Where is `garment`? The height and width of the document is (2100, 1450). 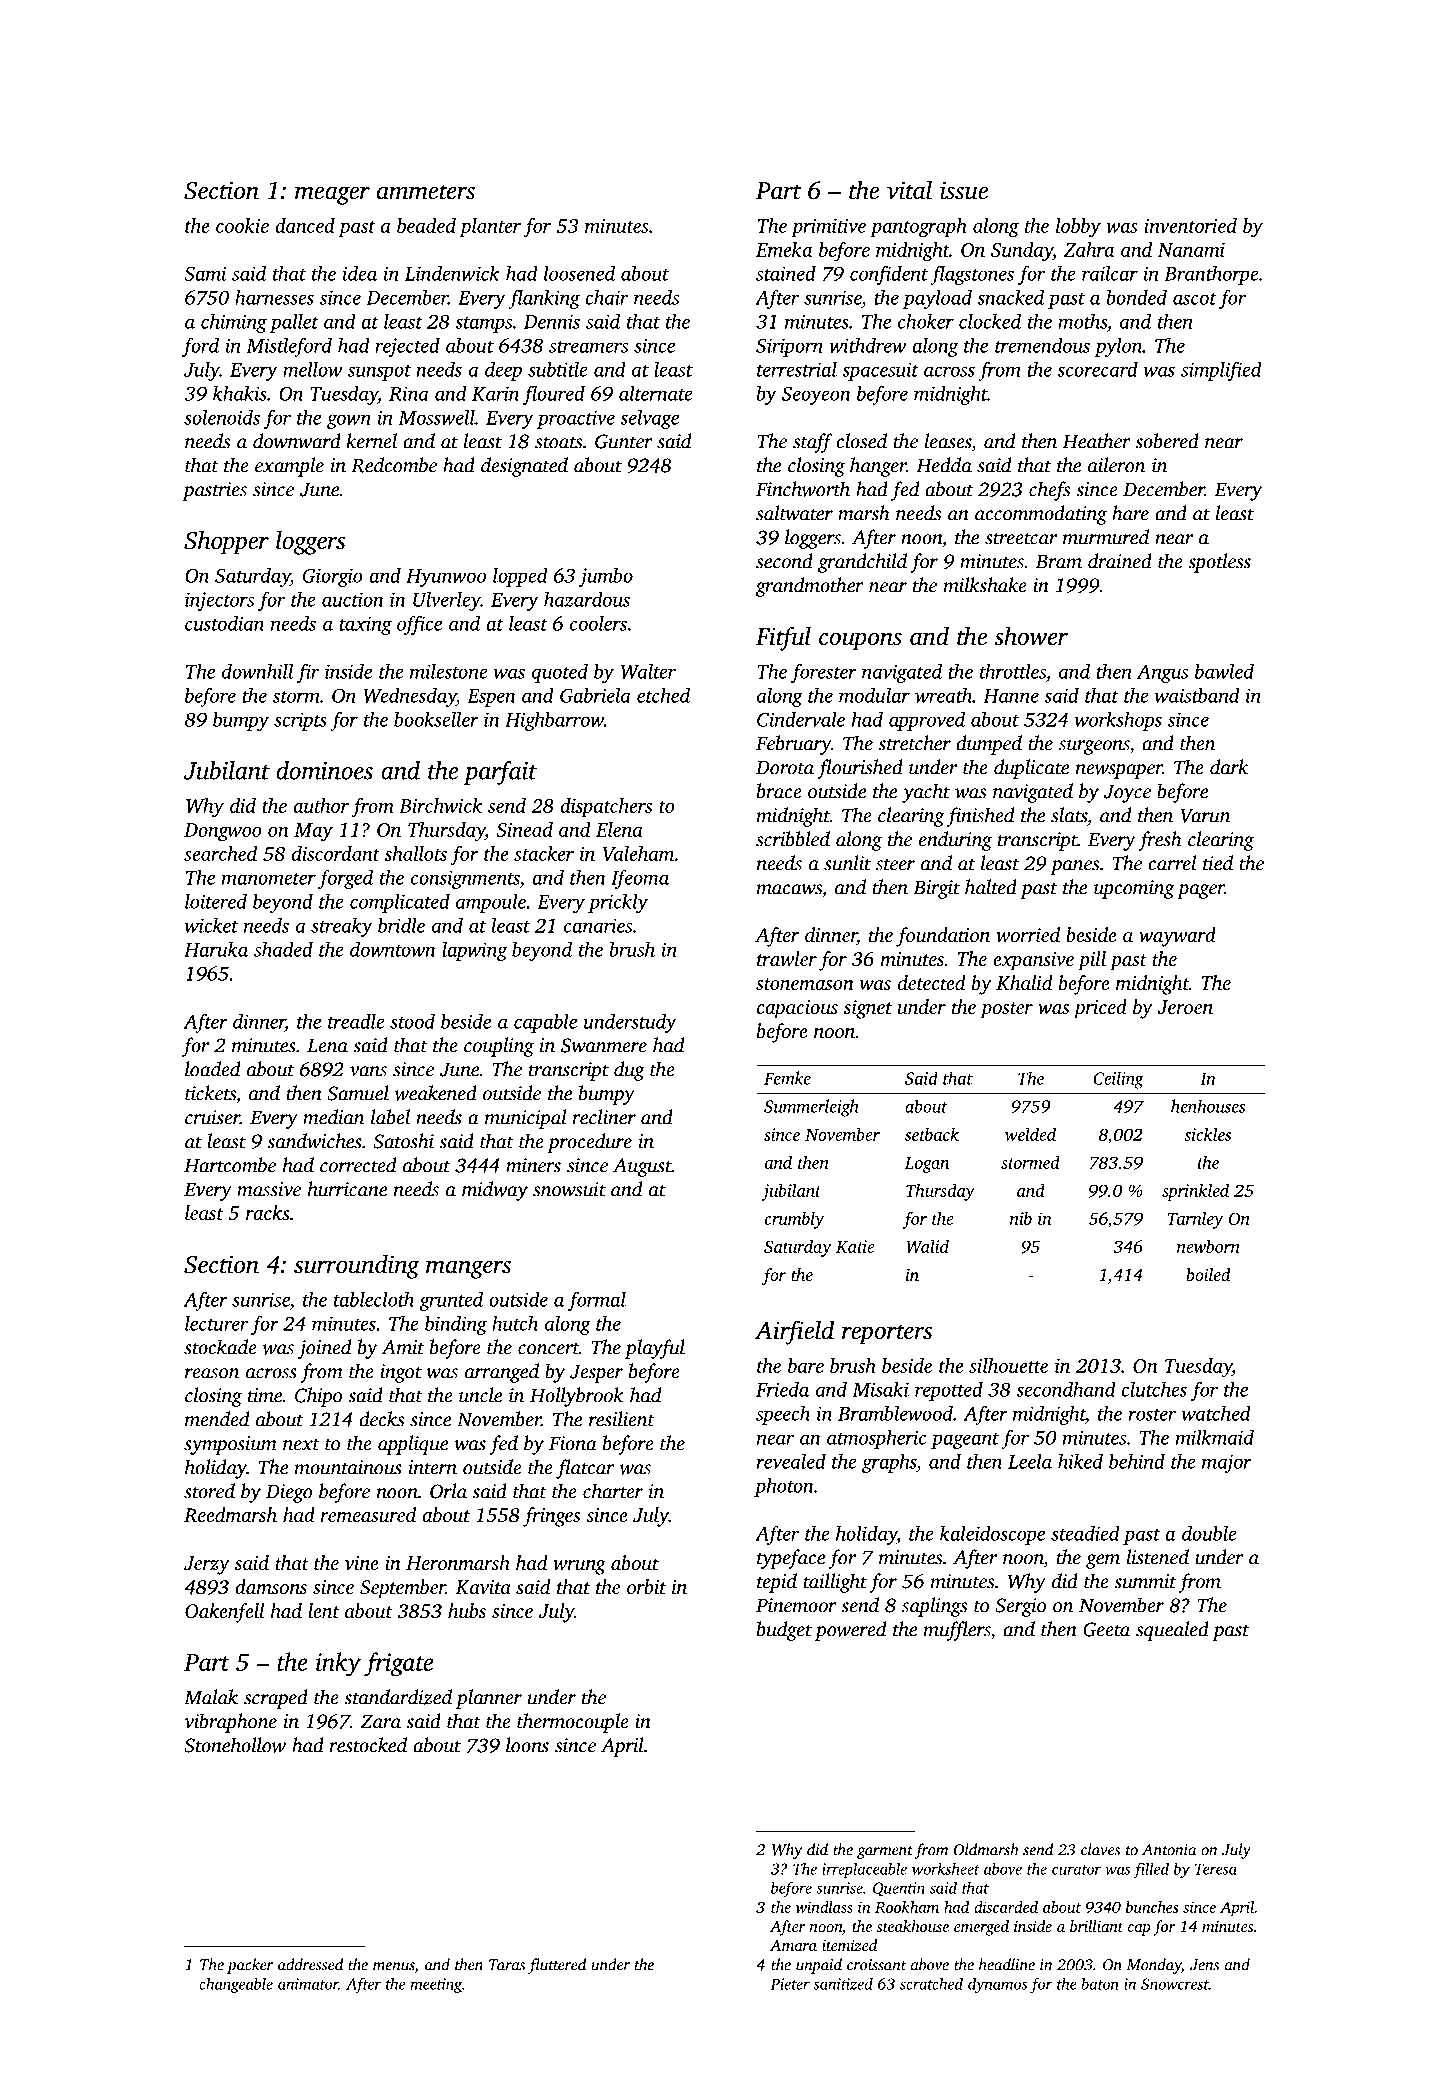
garment is located at coordinates (885, 1852).
